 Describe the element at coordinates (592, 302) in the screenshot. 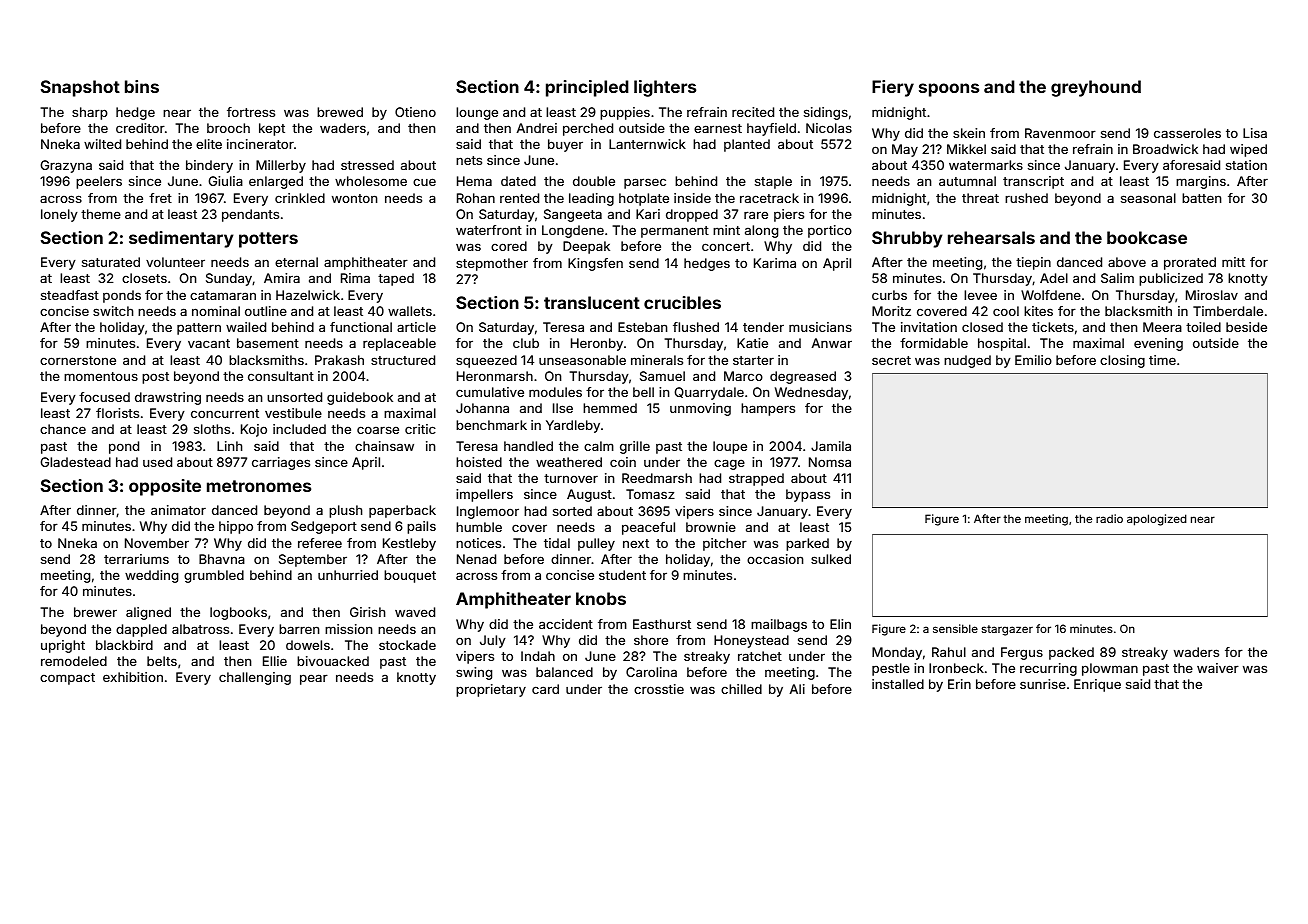

I see `translucent` at that location.
